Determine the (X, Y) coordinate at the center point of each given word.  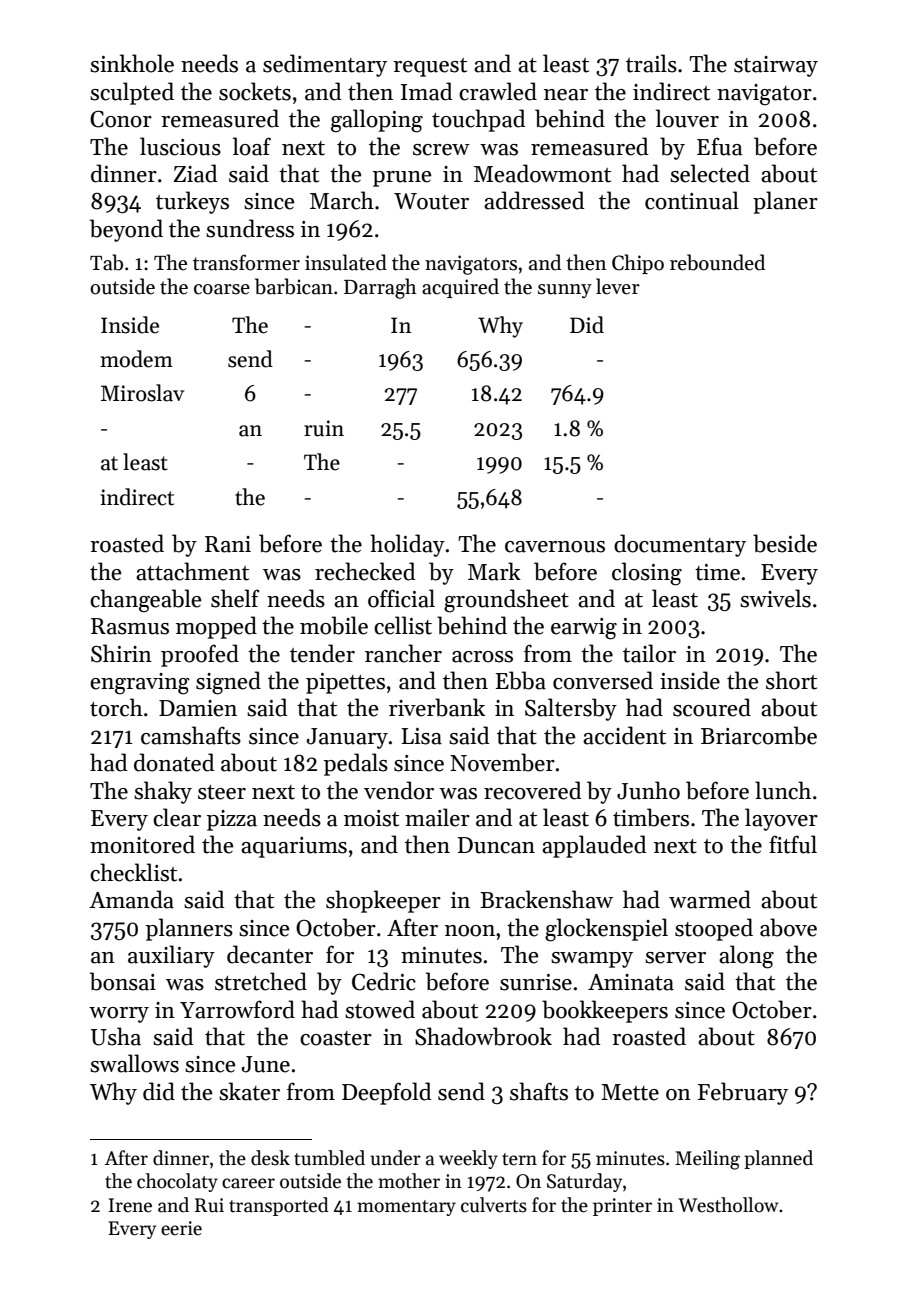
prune (402, 179)
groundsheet (506, 601)
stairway (776, 66)
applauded (594, 846)
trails (651, 63)
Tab (106, 262)
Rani (228, 544)
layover (781, 819)
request (430, 67)
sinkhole (132, 63)
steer (222, 792)
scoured (712, 707)
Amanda (131, 899)
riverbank (437, 707)
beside (785, 543)
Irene (130, 1205)
